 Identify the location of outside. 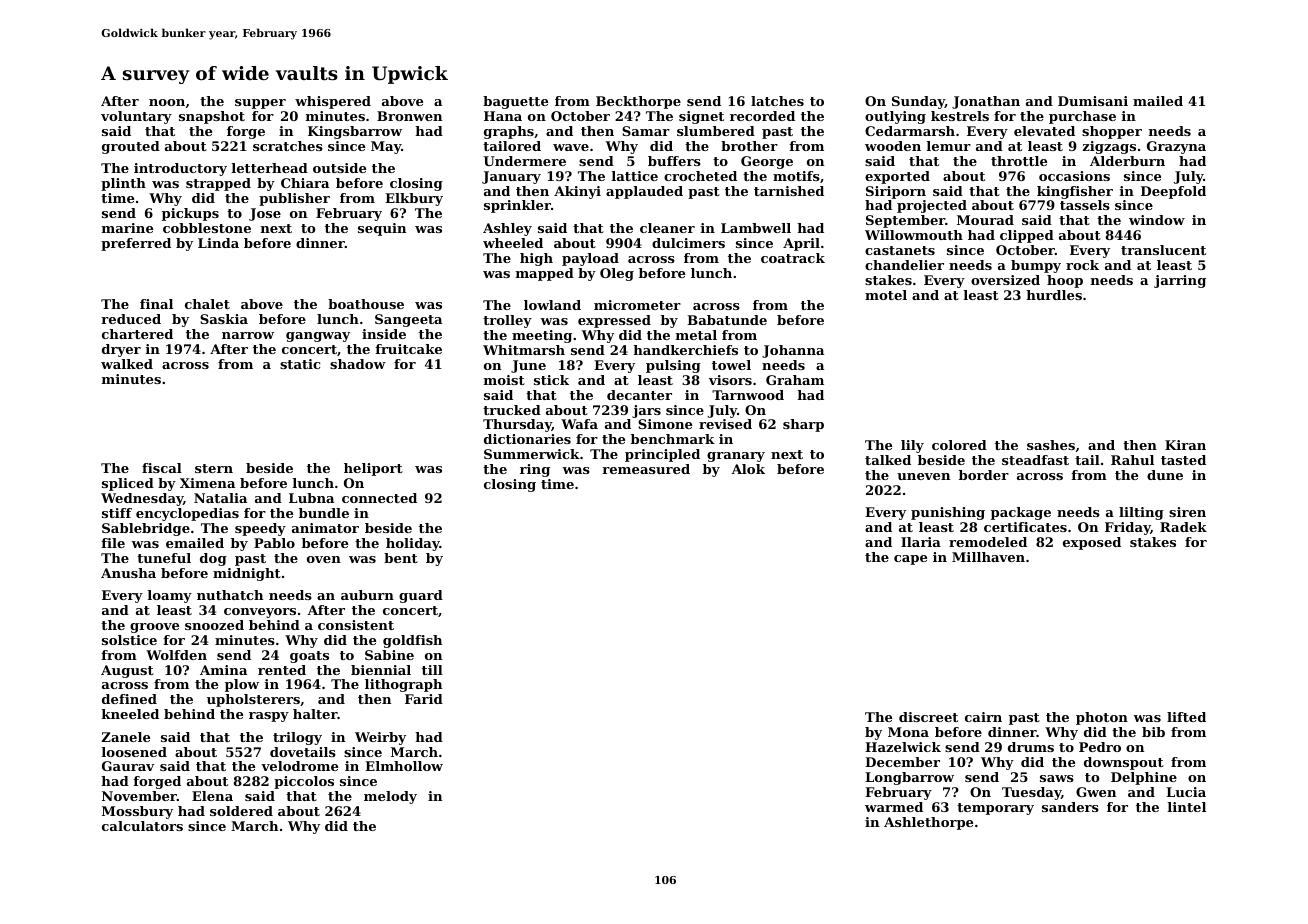
(339, 168).
